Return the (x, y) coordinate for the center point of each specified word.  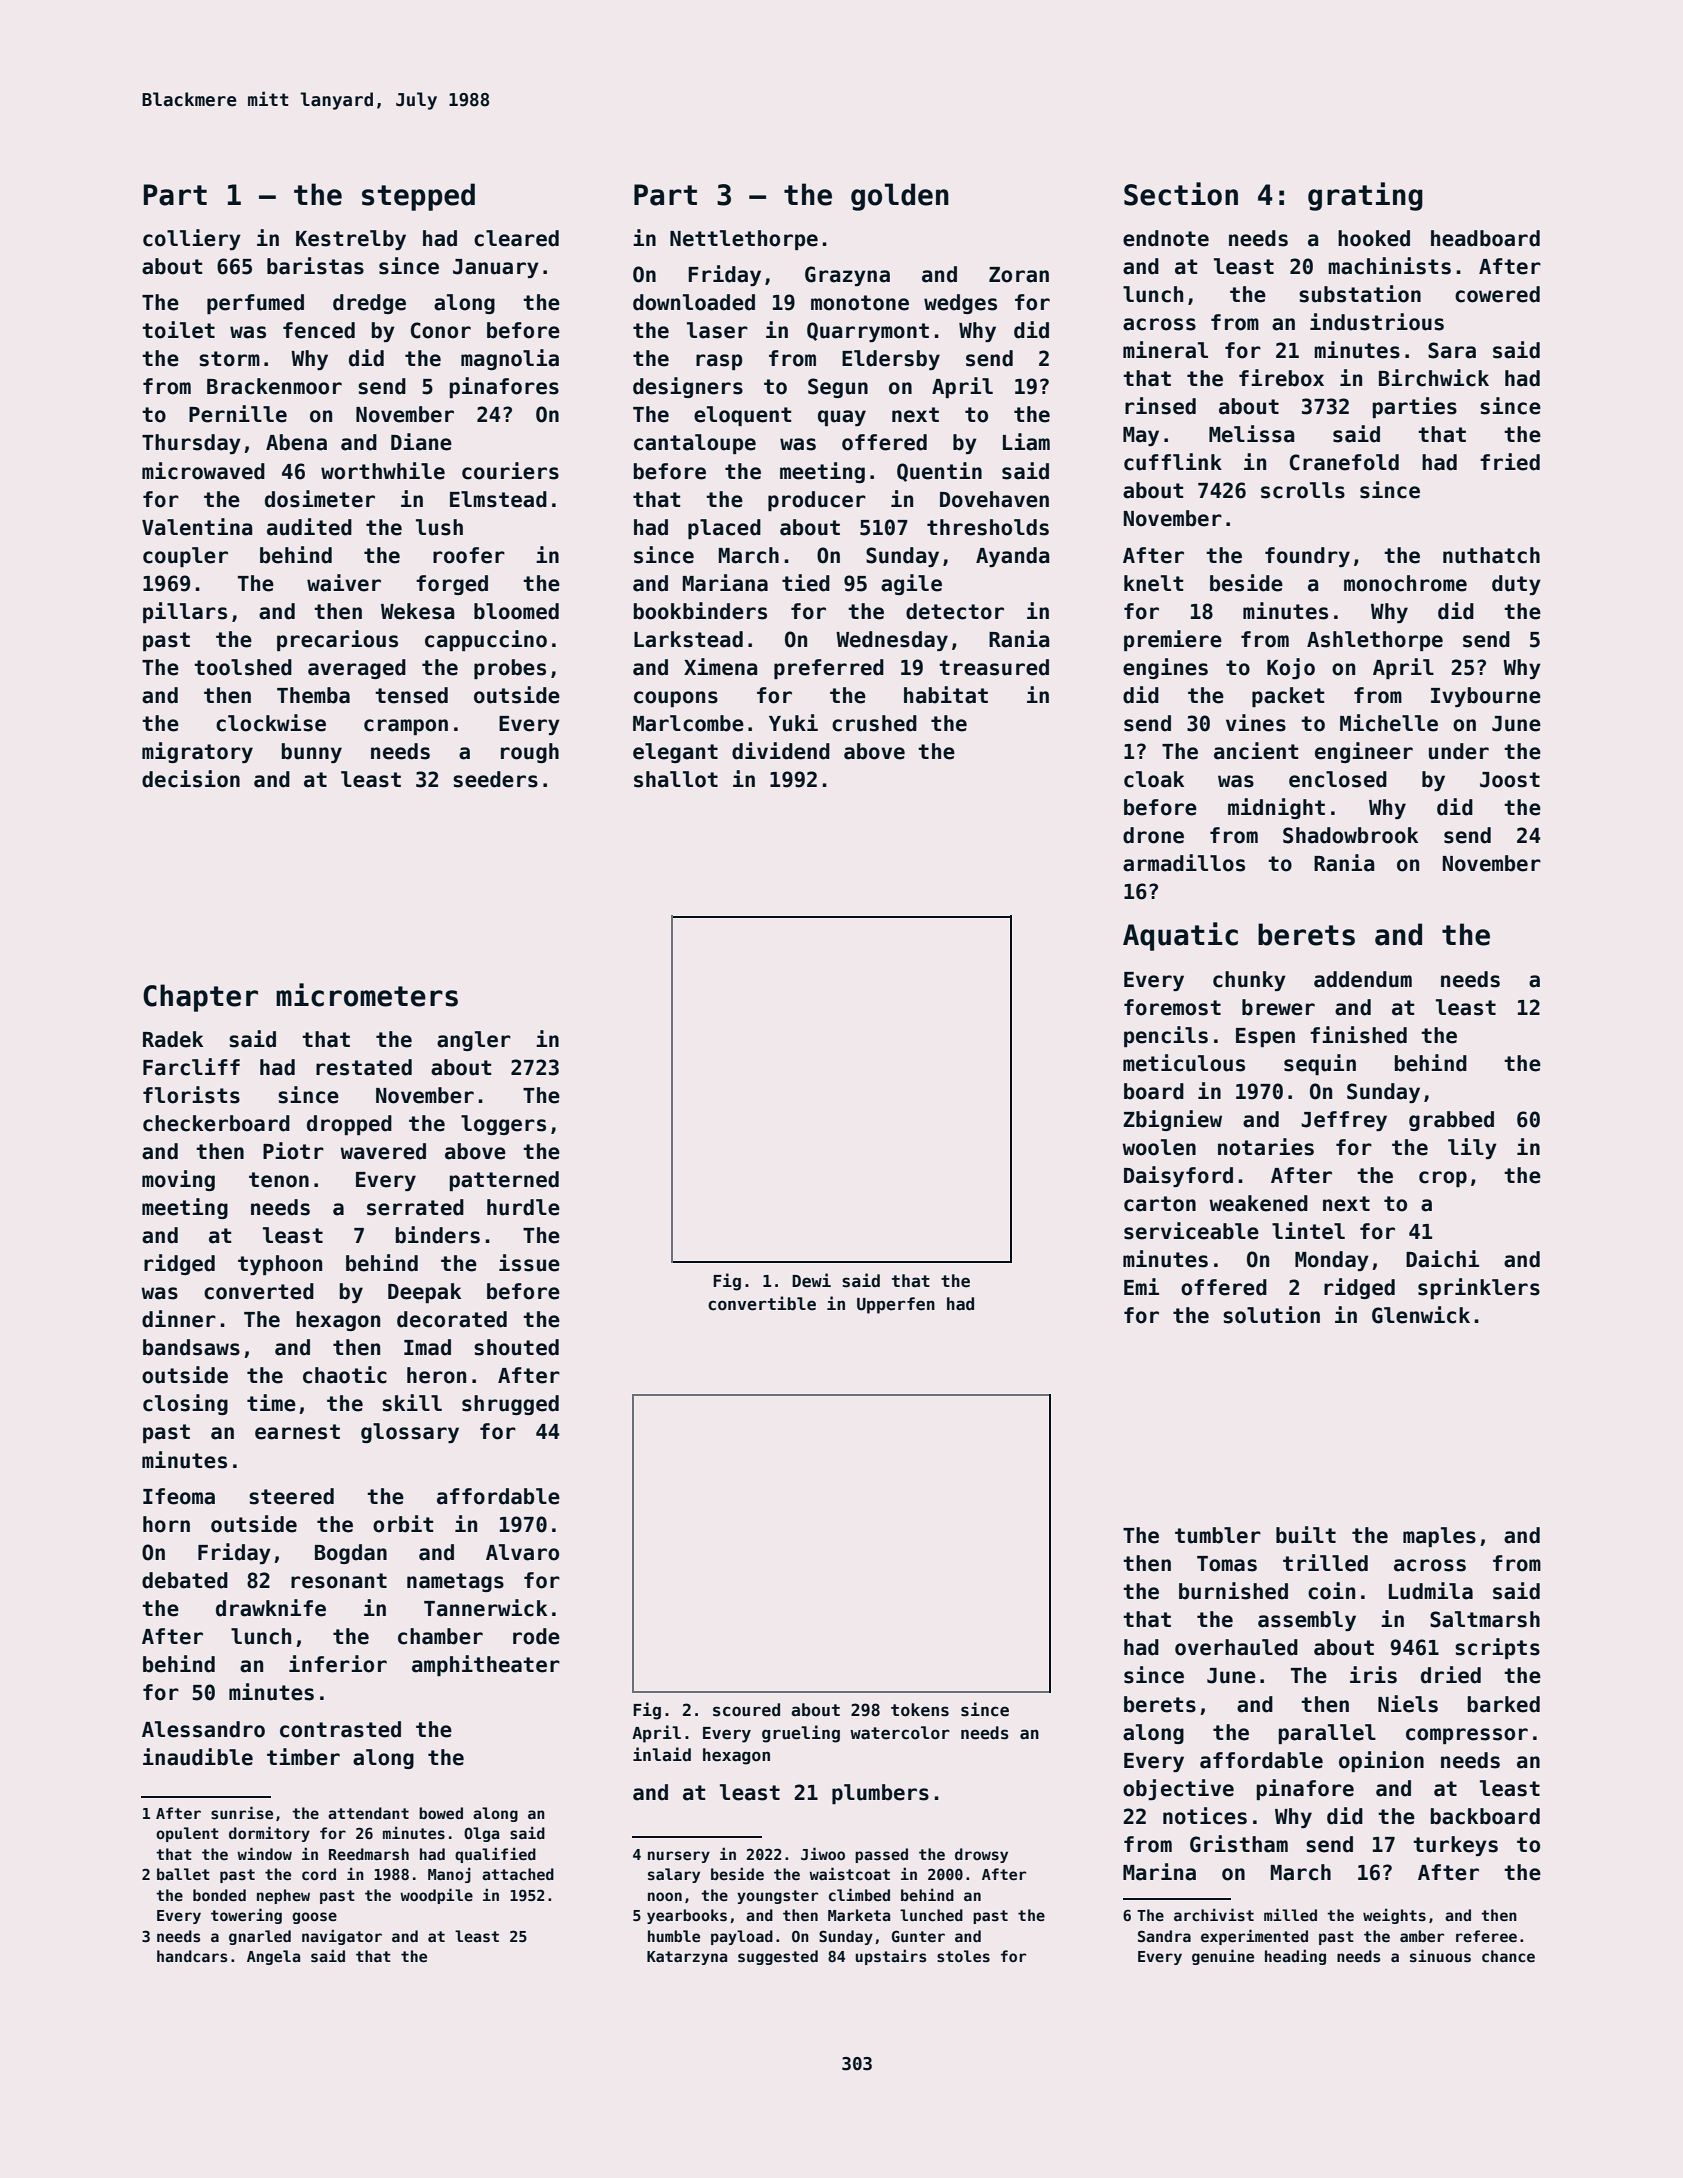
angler (474, 1041)
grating (1365, 196)
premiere (1173, 640)
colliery (192, 239)
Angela (273, 1957)
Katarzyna (687, 1958)
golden (900, 197)
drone (1153, 835)
